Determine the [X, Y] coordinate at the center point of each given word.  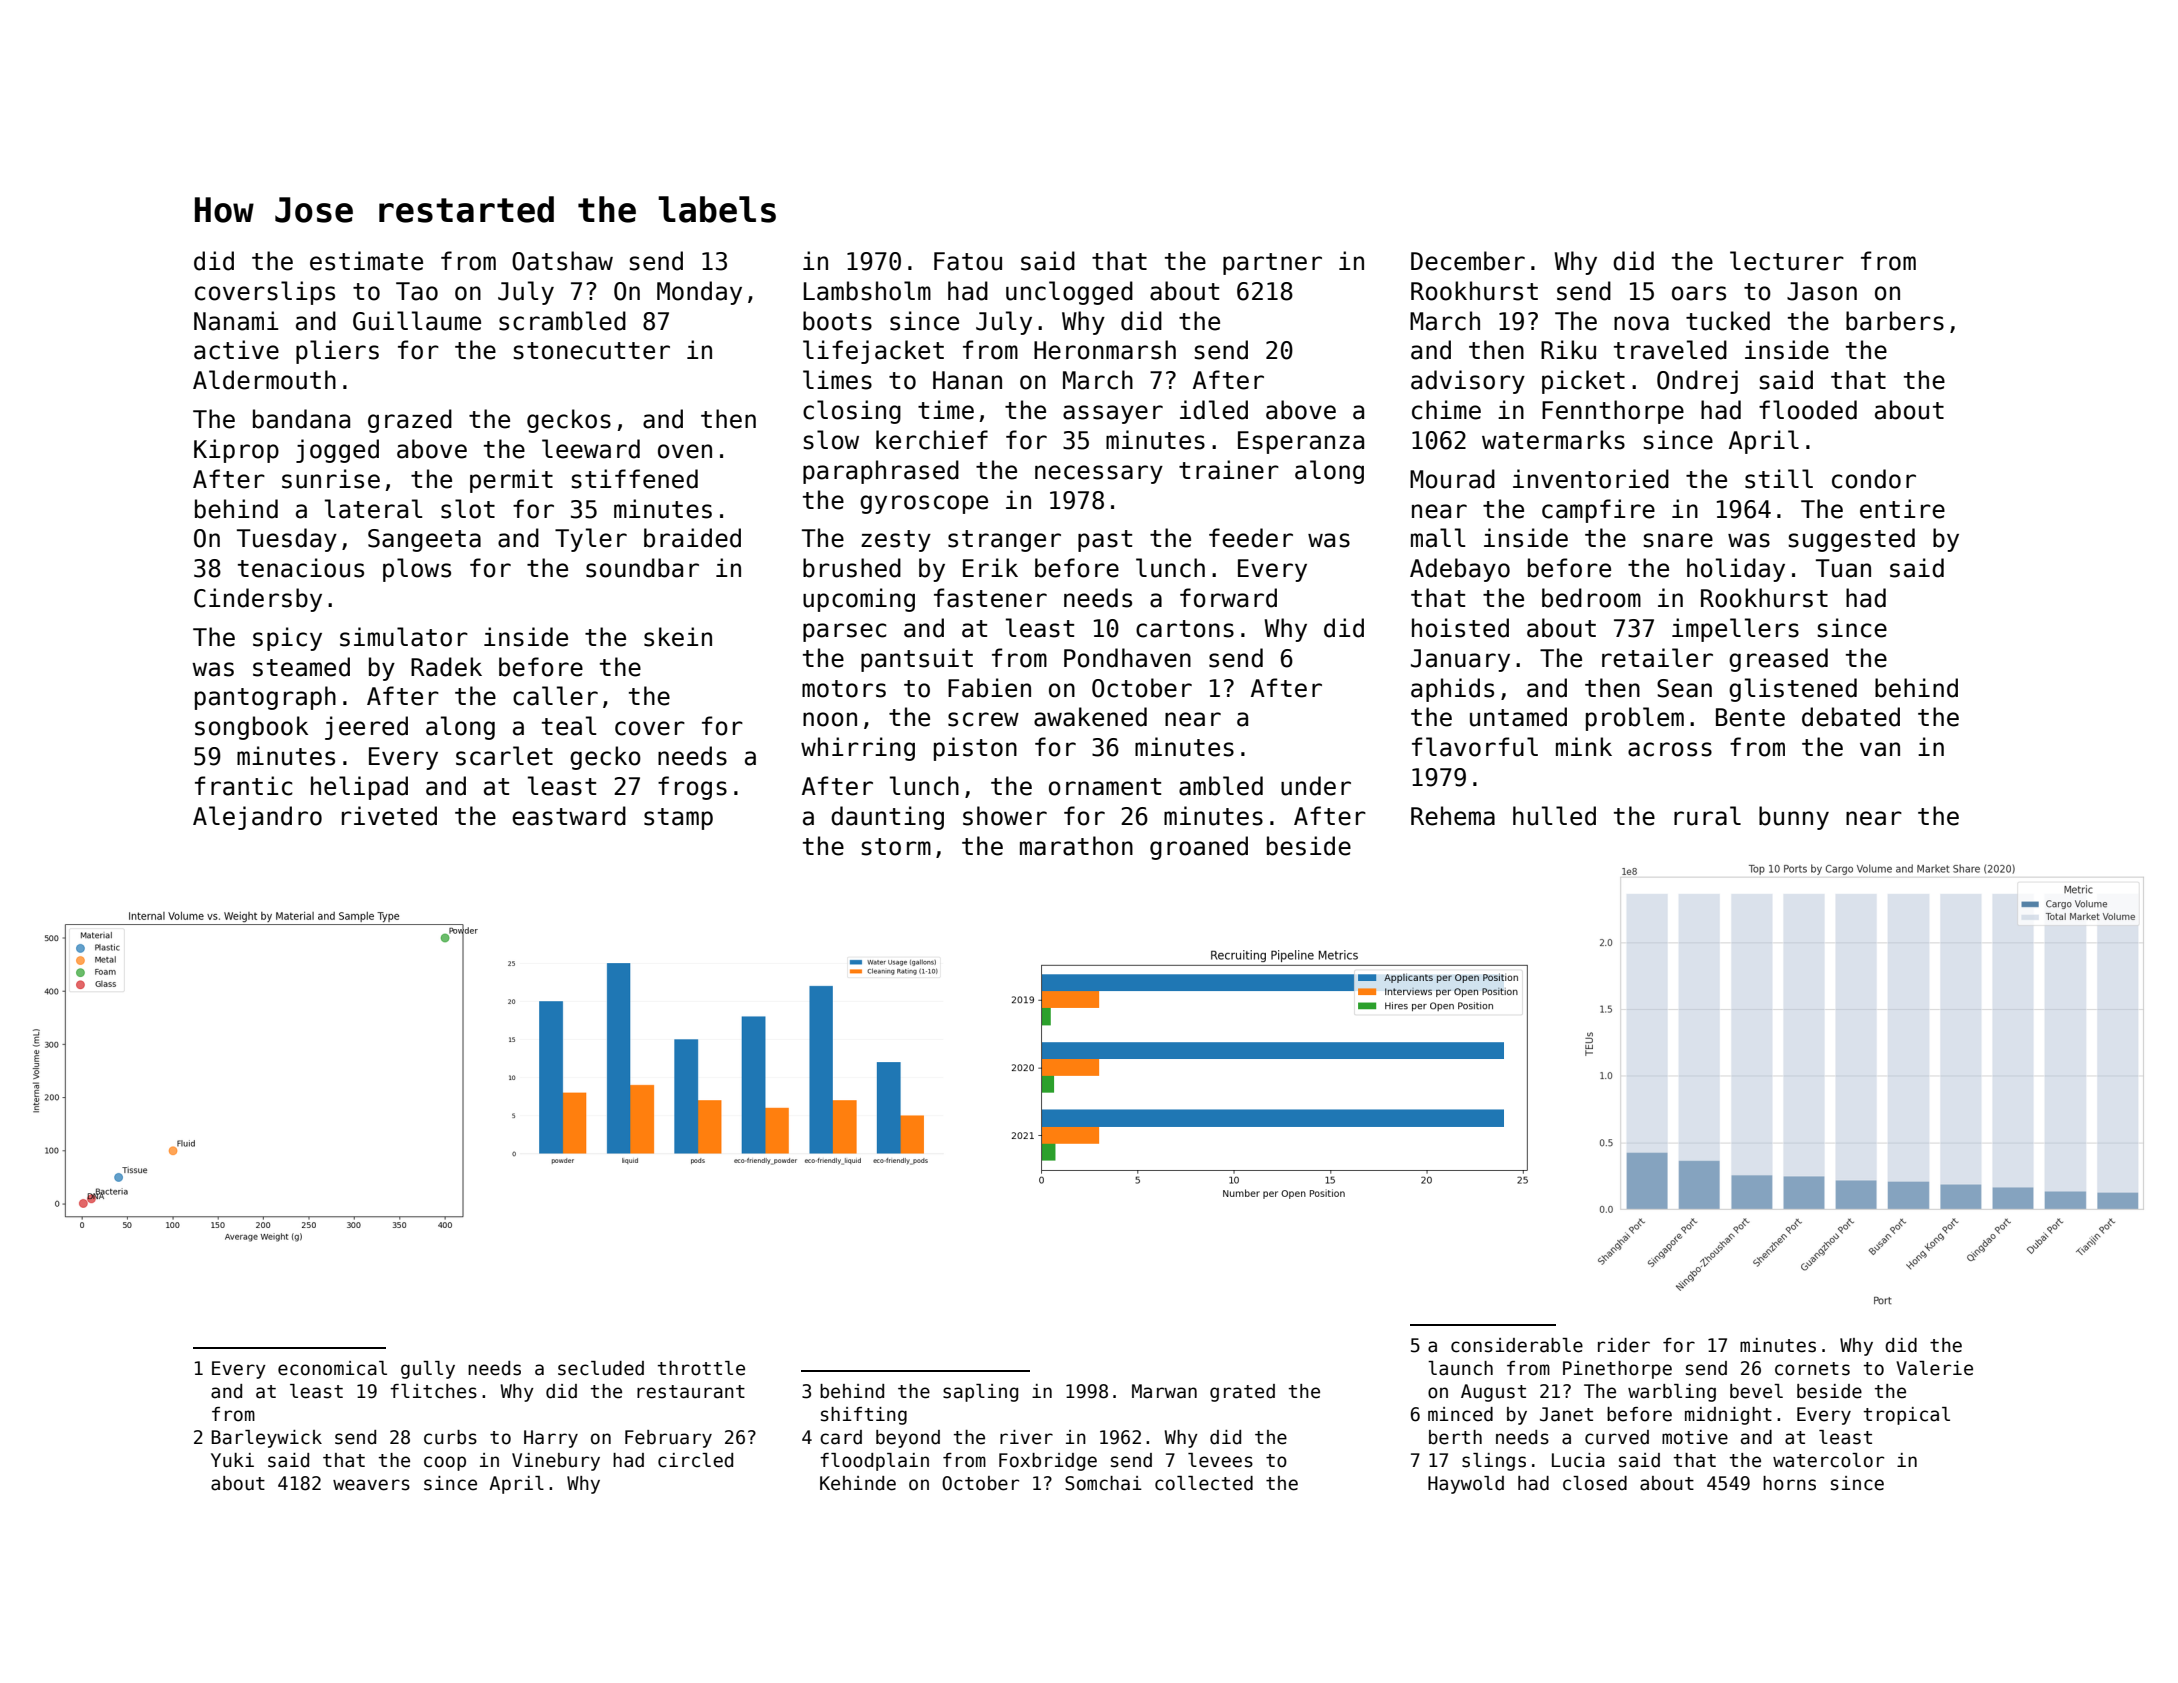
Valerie [1934, 1368]
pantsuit [917, 660]
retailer [1657, 658]
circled [695, 1460]
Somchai [1103, 1483]
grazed [410, 421]
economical [332, 1368]
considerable [1517, 1345]
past [1105, 541]
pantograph [265, 698]
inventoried [1591, 479]
